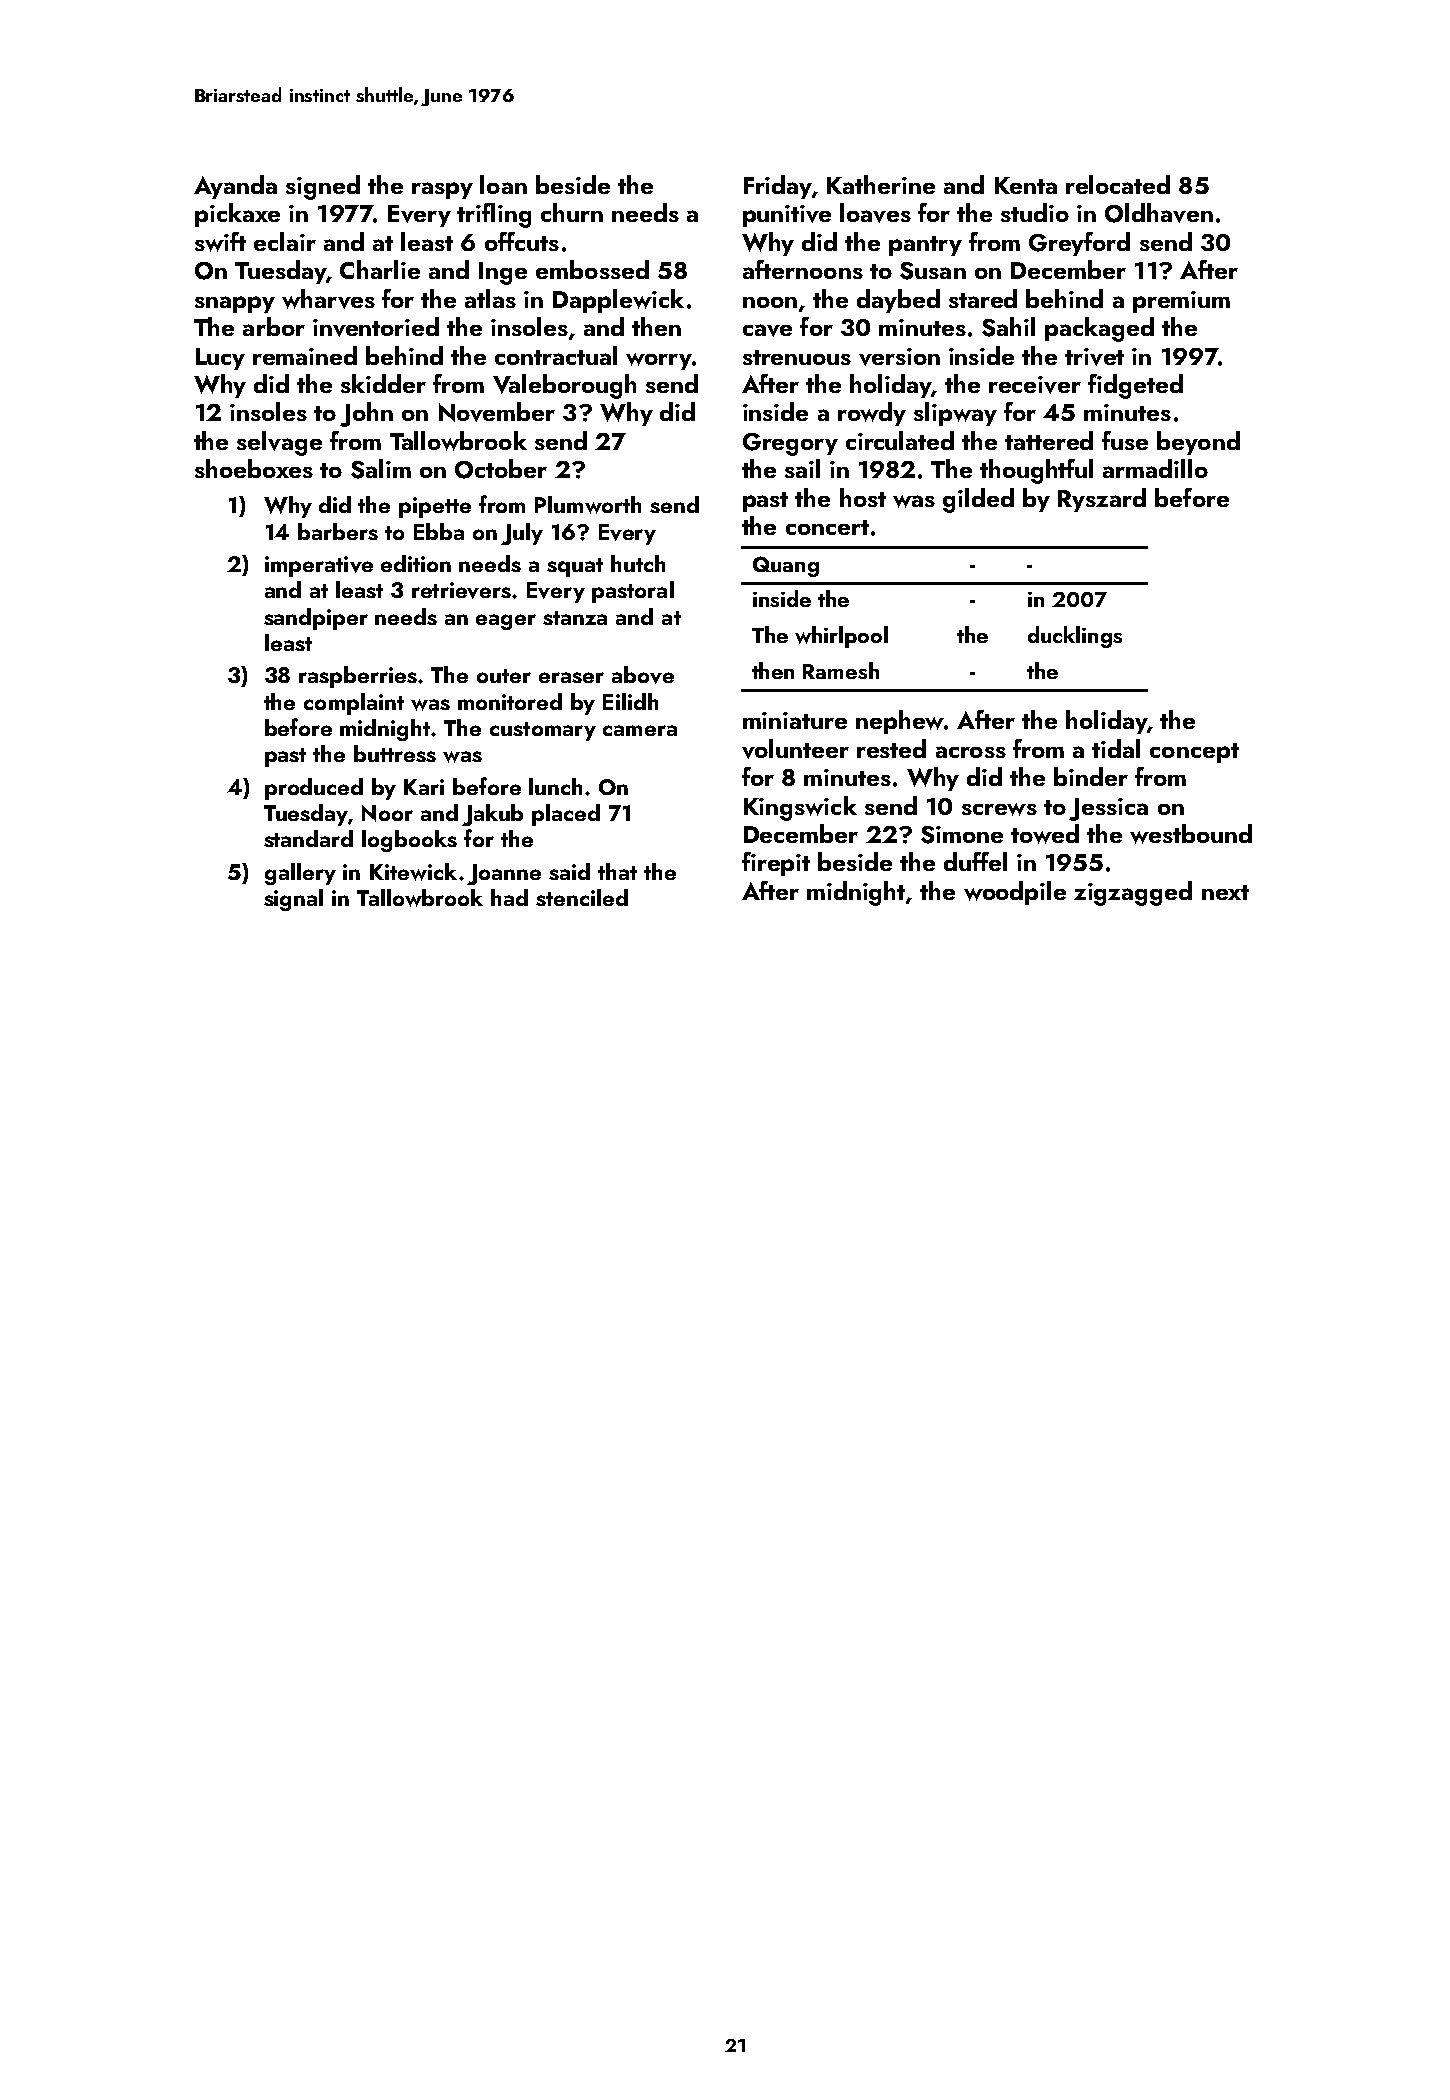  What do you see at coordinates (354, 704) in the document?
I see `complaint` at bounding box center [354, 704].
